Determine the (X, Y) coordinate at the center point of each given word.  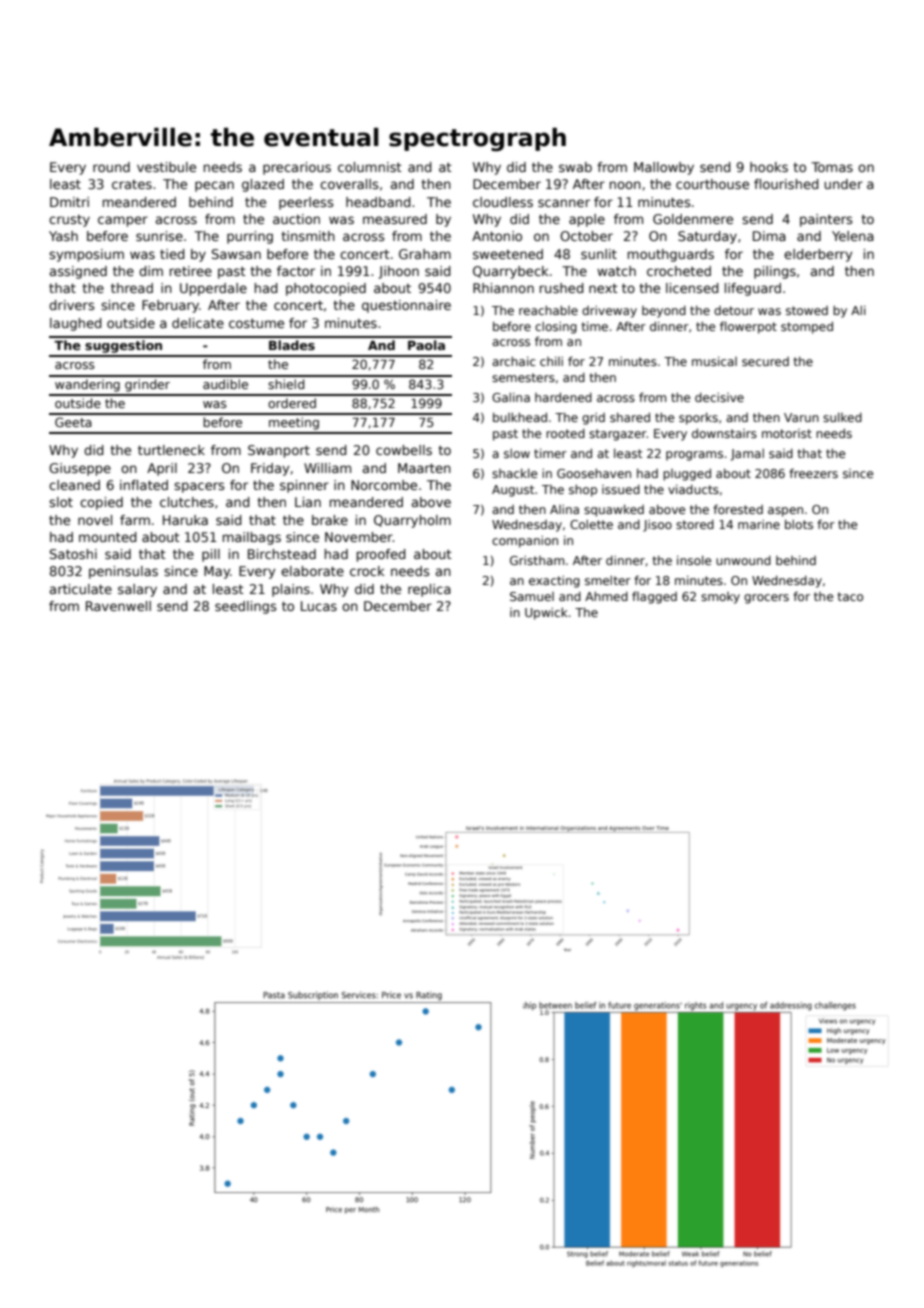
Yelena (853, 236)
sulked (842, 417)
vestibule (166, 167)
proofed (381, 555)
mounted (108, 537)
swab (575, 167)
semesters (523, 377)
